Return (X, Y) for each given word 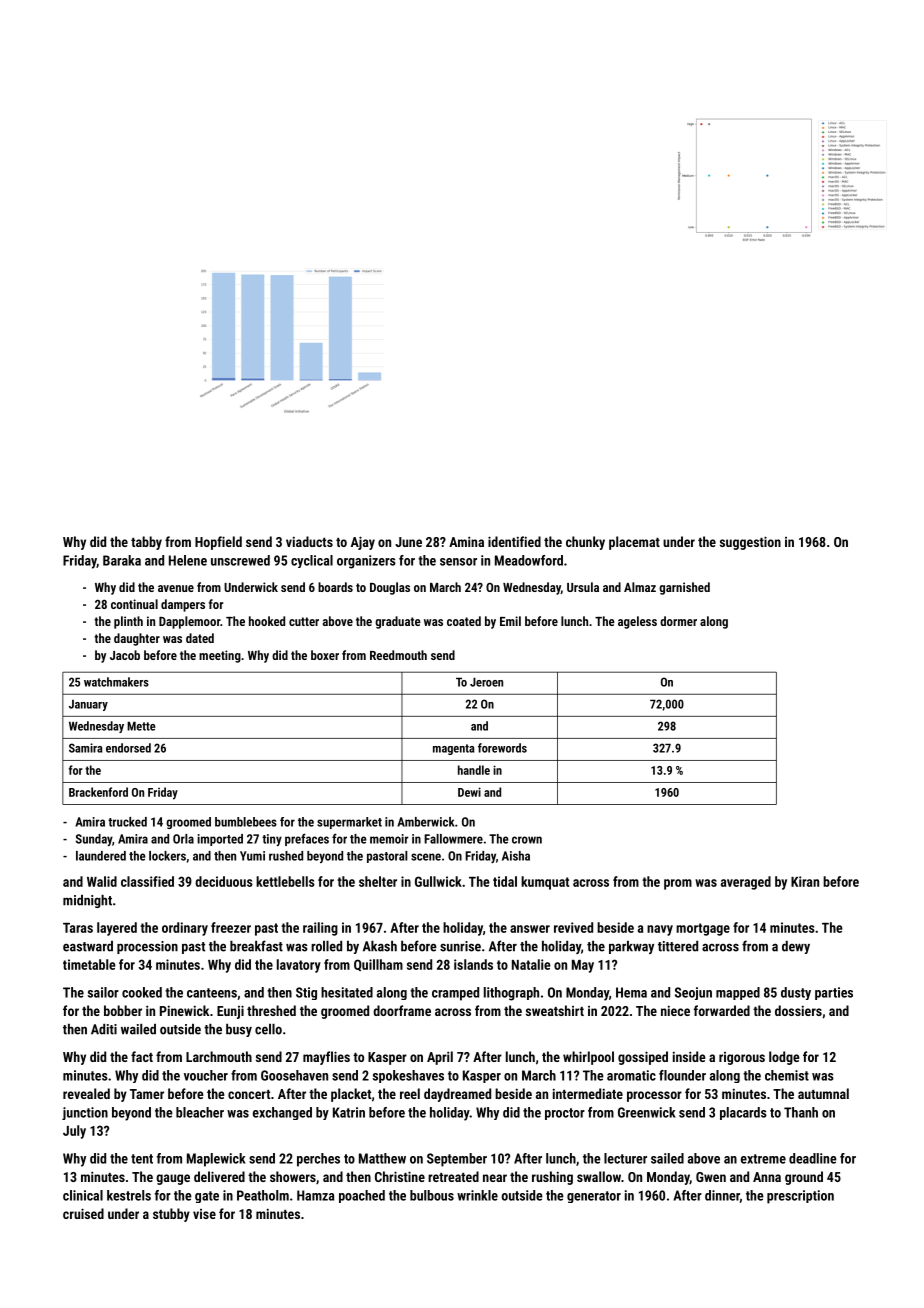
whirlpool (588, 1058)
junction (85, 1113)
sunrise (460, 946)
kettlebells (285, 881)
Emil (510, 621)
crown (527, 840)
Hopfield (218, 543)
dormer (678, 621)
